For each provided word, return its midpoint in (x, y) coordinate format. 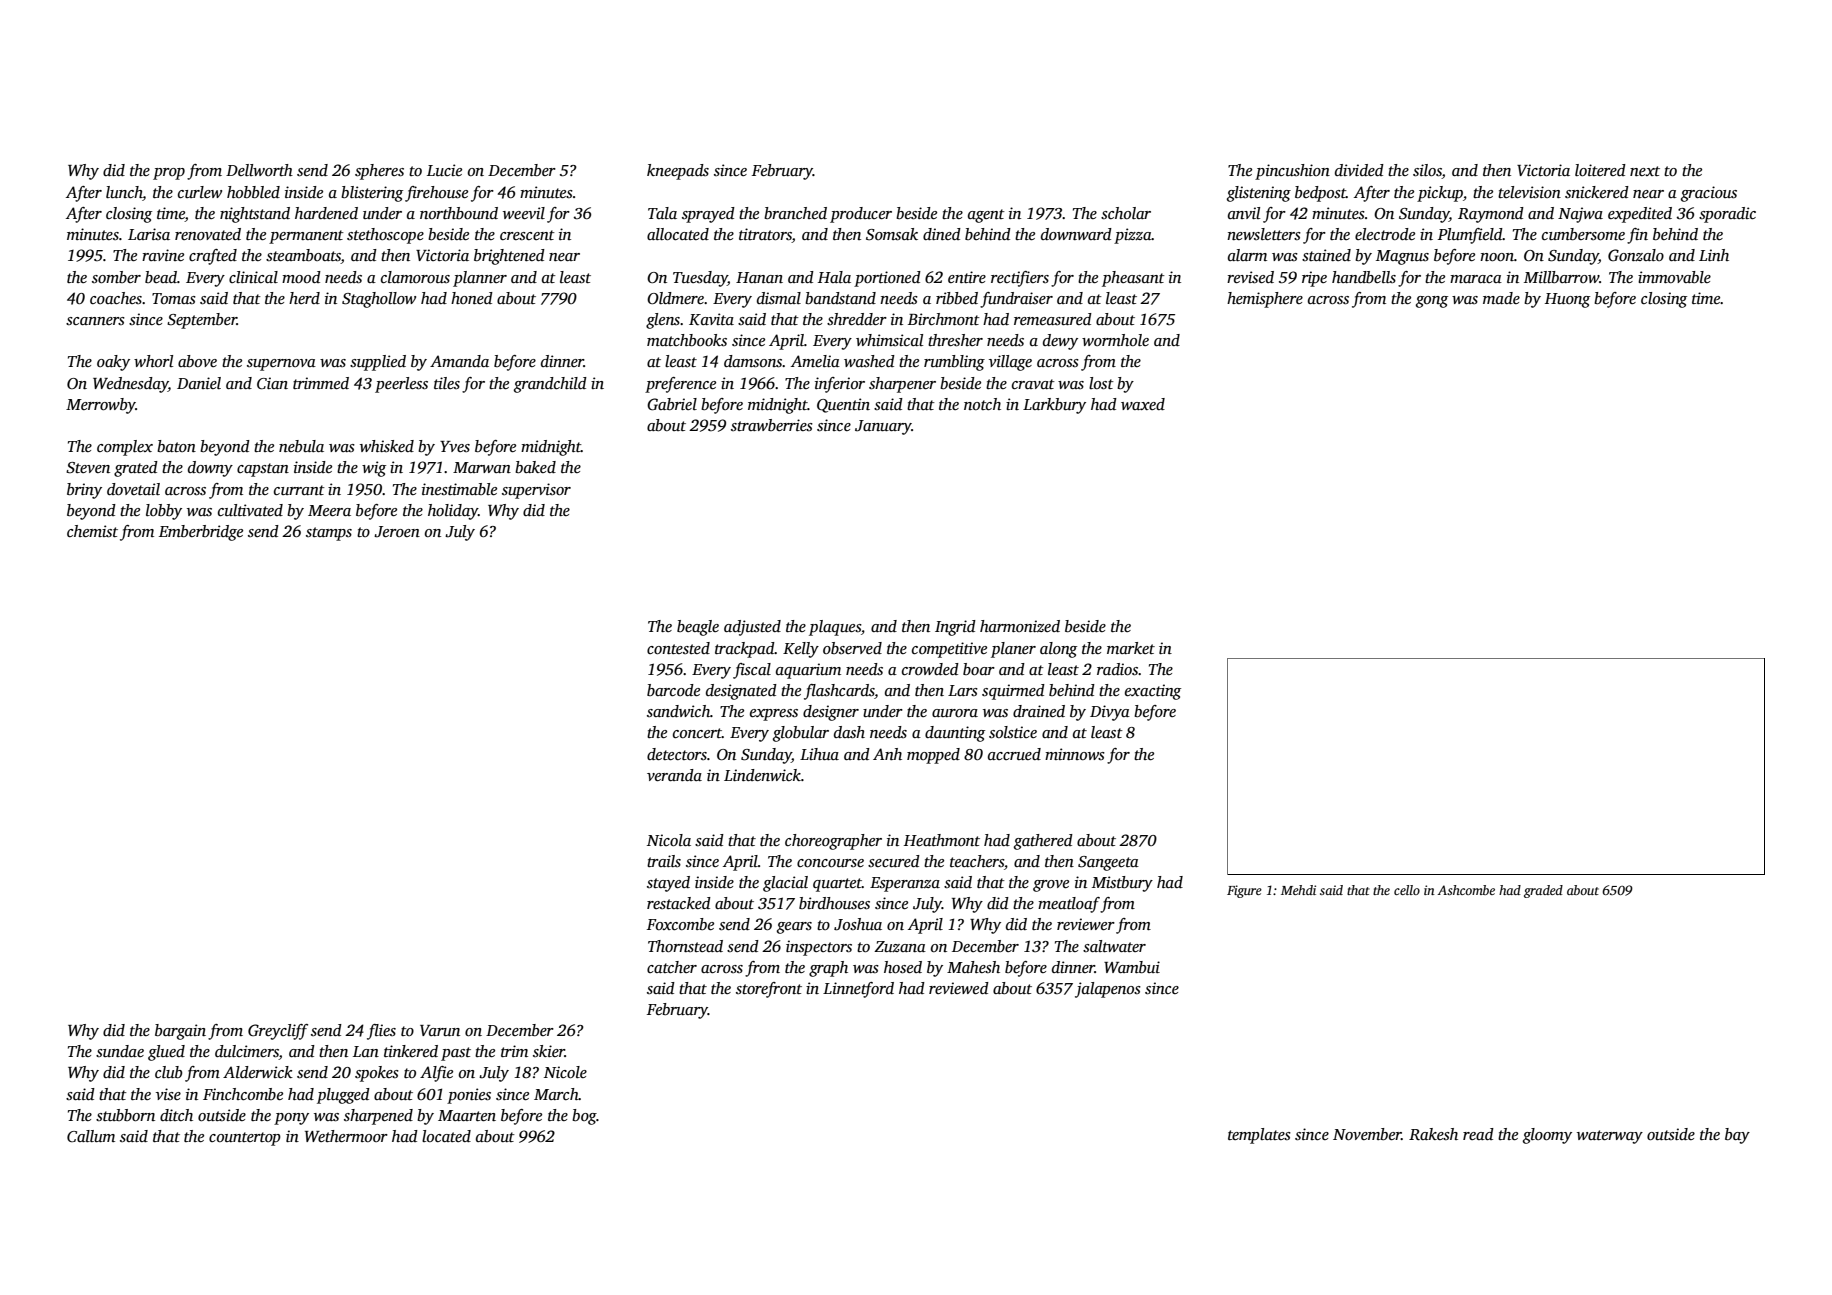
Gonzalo (1636, 255)
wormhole (1115, 340)
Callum (91, 1136)
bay (1737, 1136)
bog (584, 1117)
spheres (379, 172)
